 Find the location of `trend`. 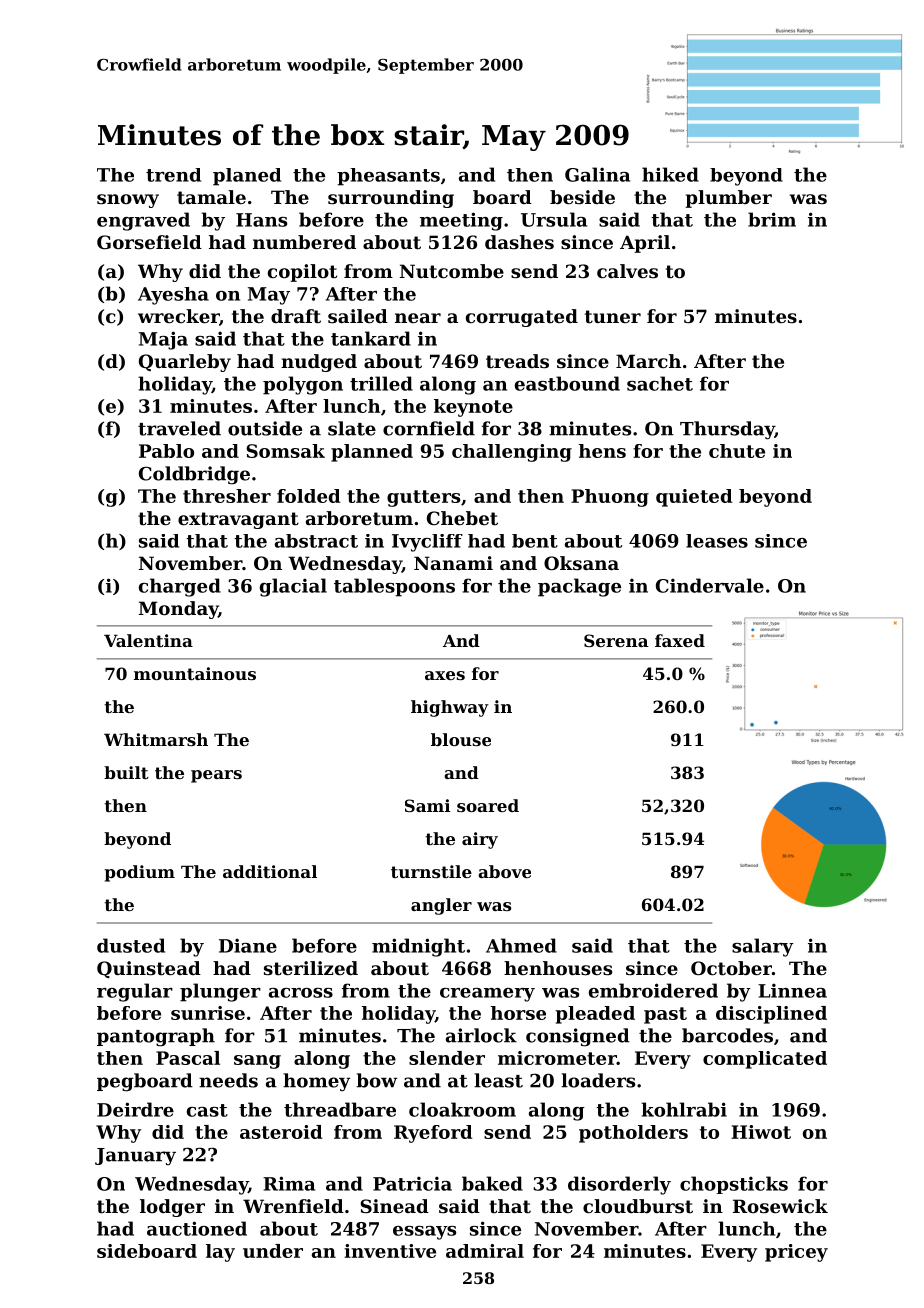

trend is located at coordinates (173, 175).
